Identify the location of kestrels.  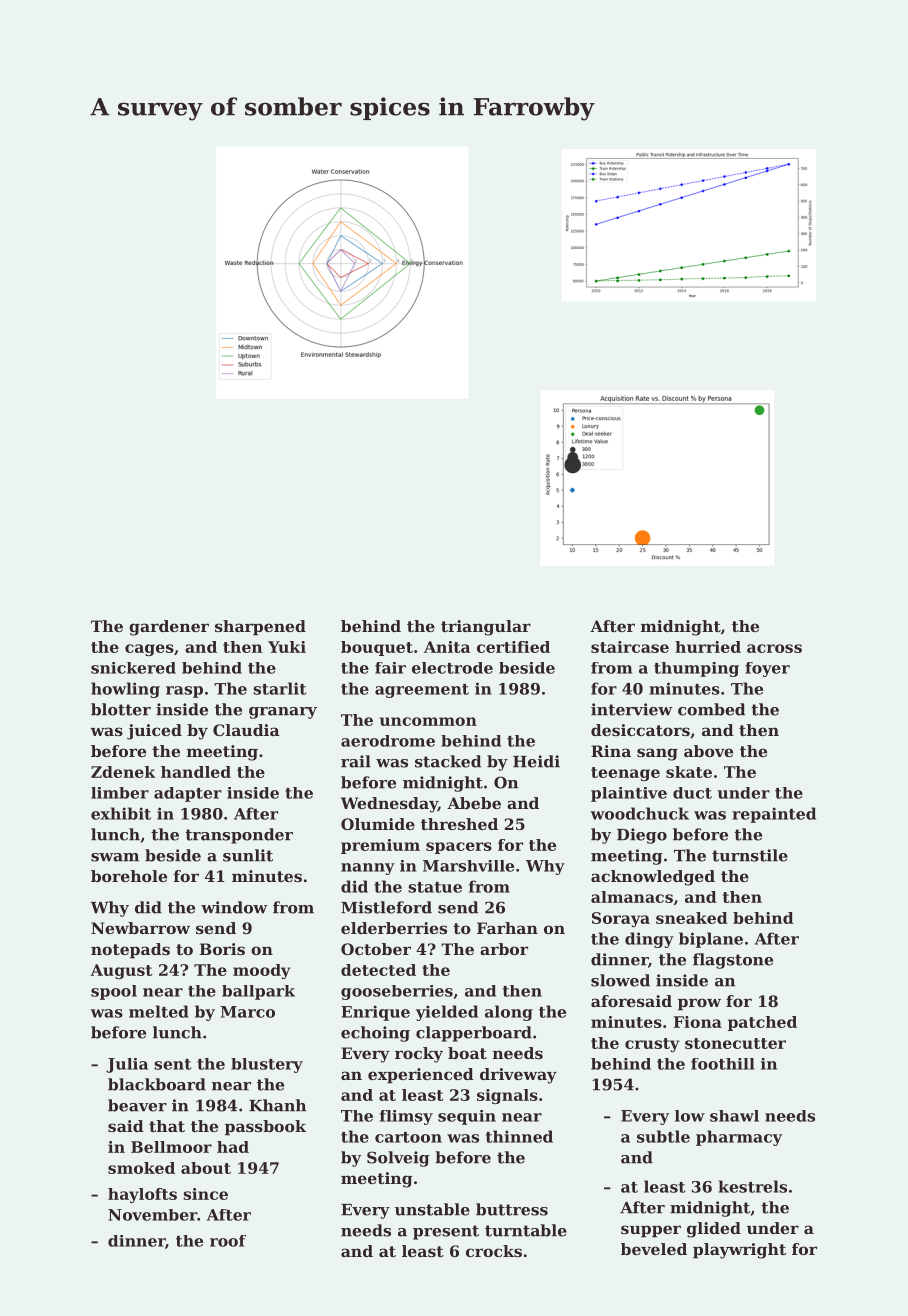
(753, 1186).
